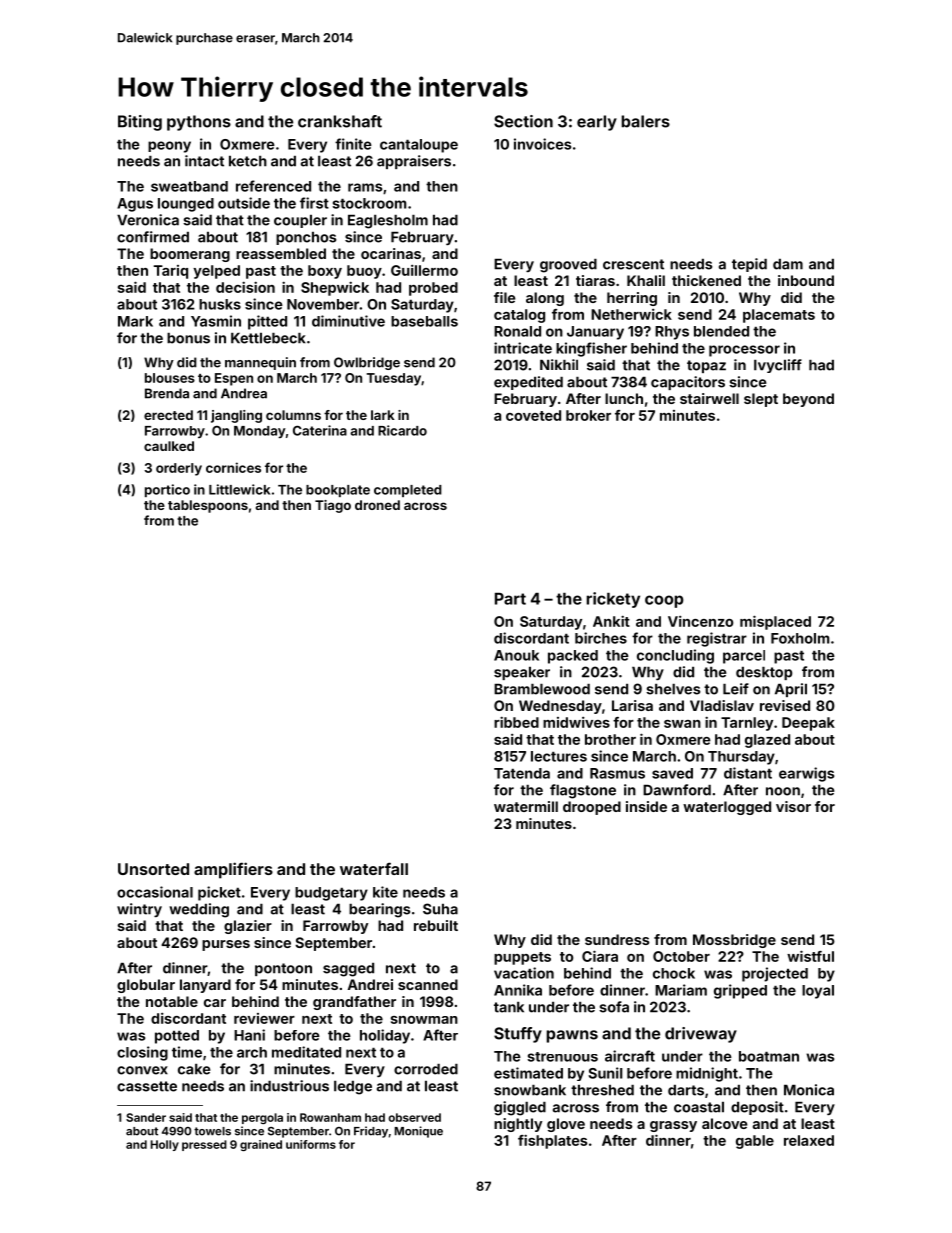 The height and width of the document is (1233, 952). I want to click on completed, so click(408, 491).
